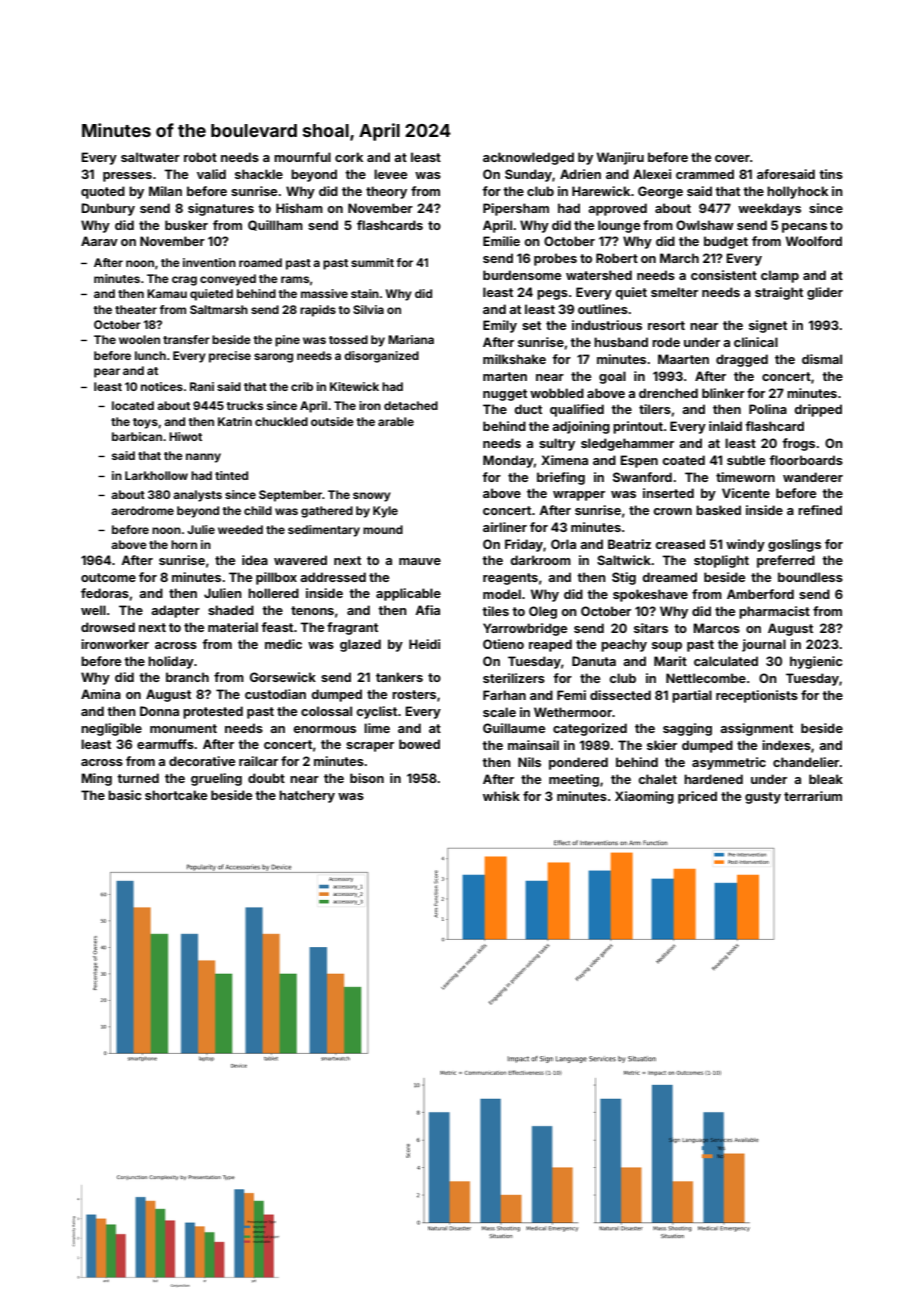 Image resolution: width=924 pixels, height=1308 pixels. Describe the element at coordinates (381, 357) in the screenshot. I see `disorganized` at that location.
